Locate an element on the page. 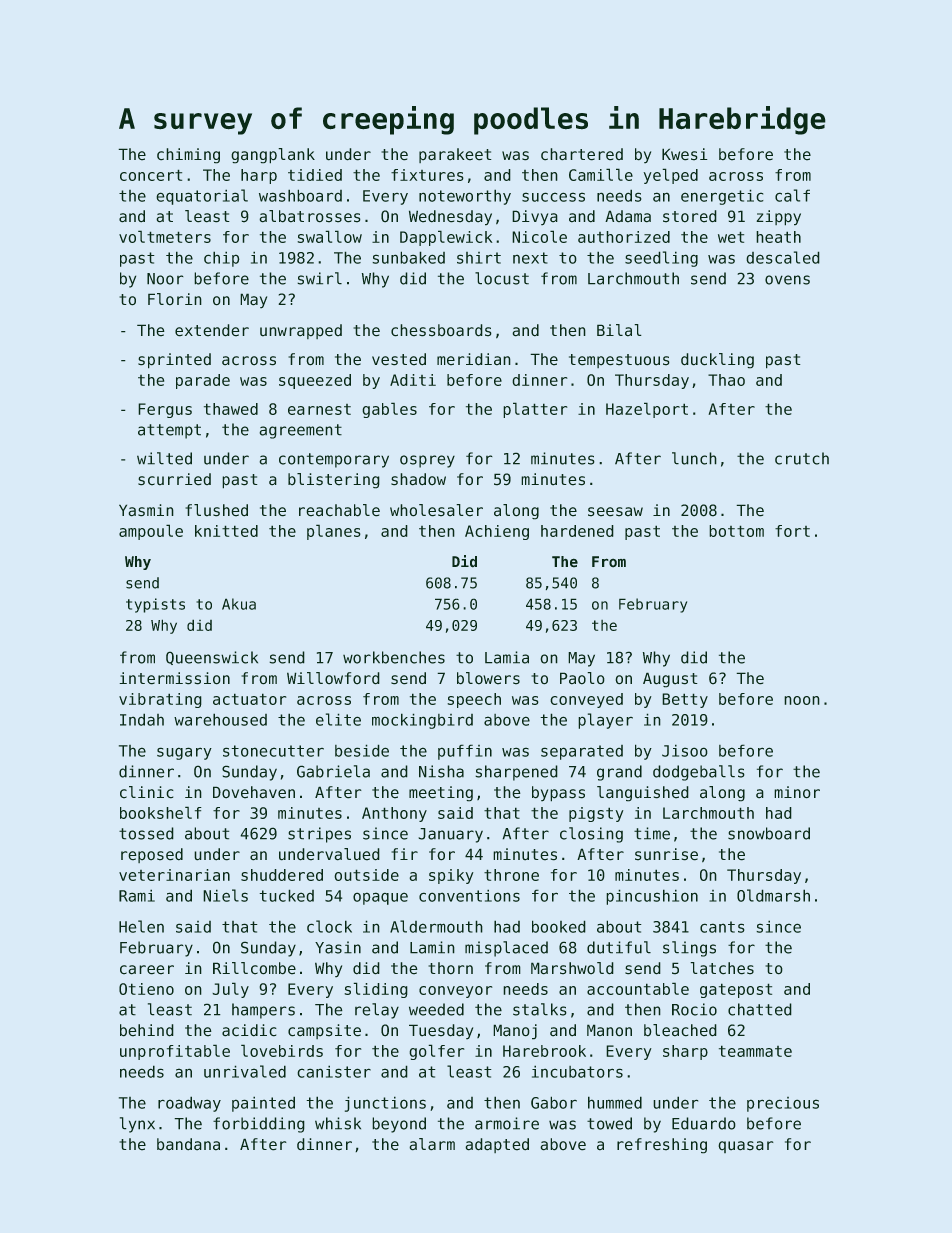 The image size is (952, 1233). parakeet is located at coordinates (455, 155).
